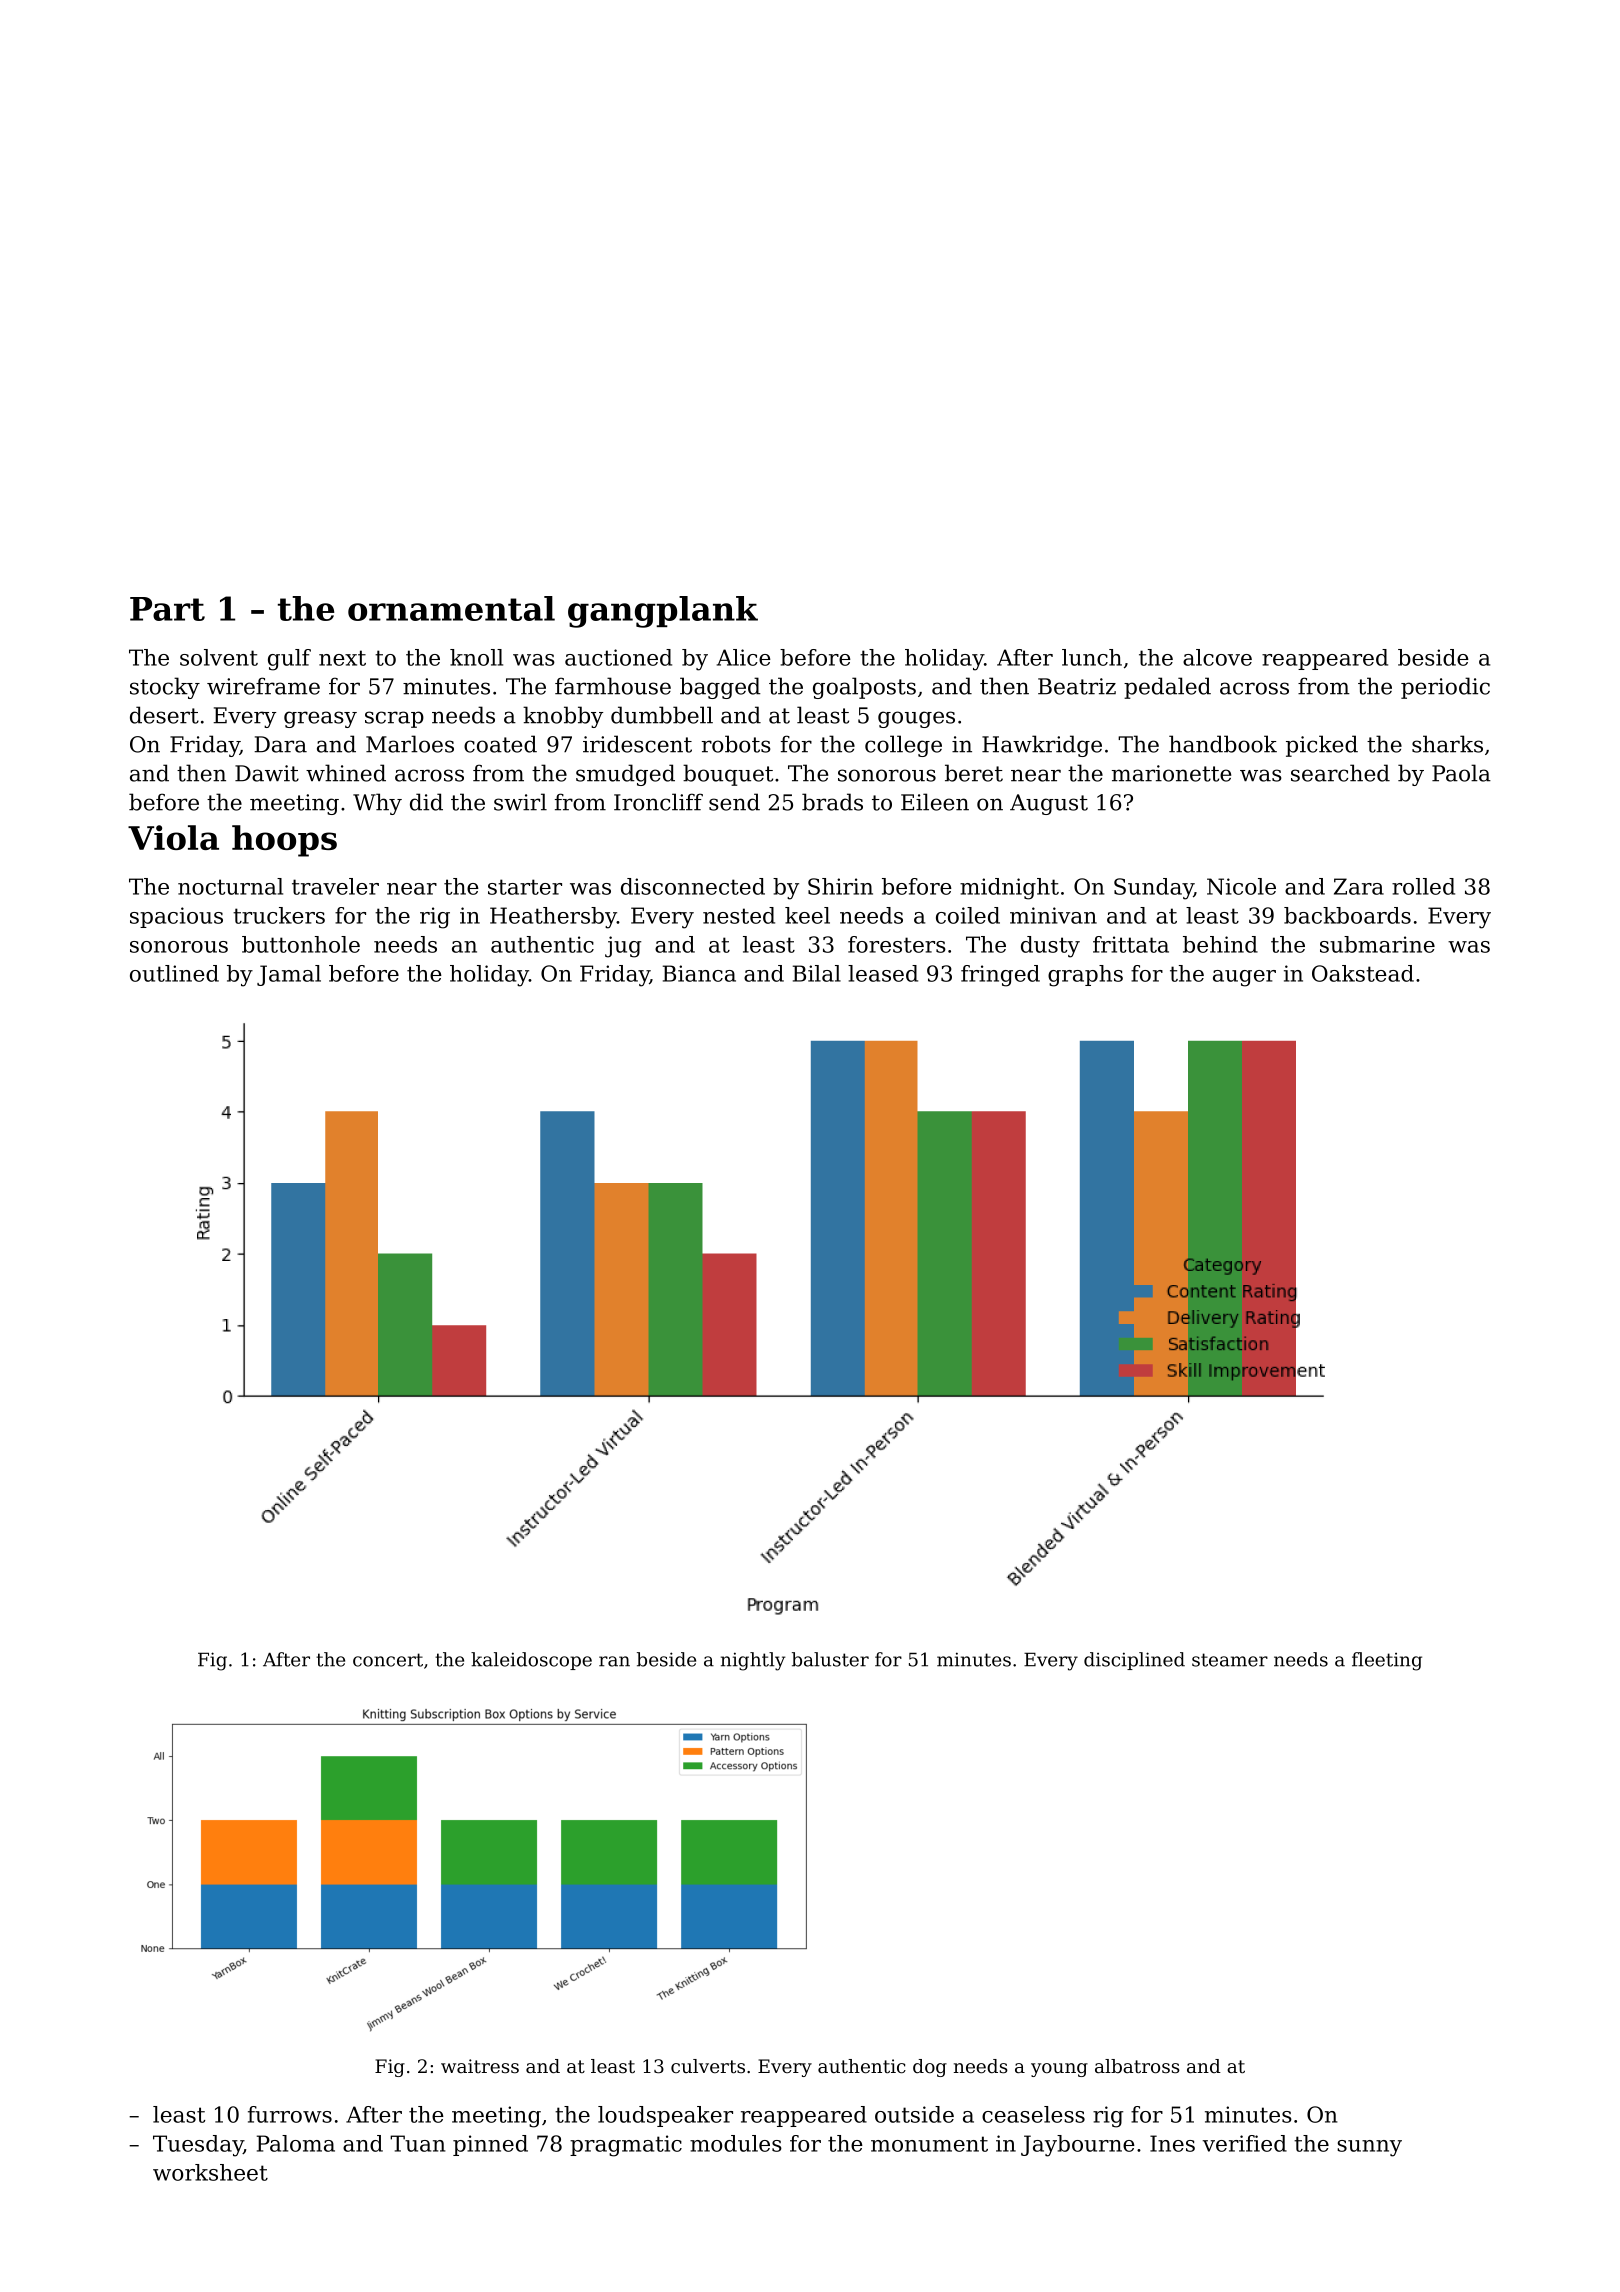 The height and width of the page is (2292, 1620). Describe the element at coordinates (830, 1659) in the page. I see `baluster` at that location.
